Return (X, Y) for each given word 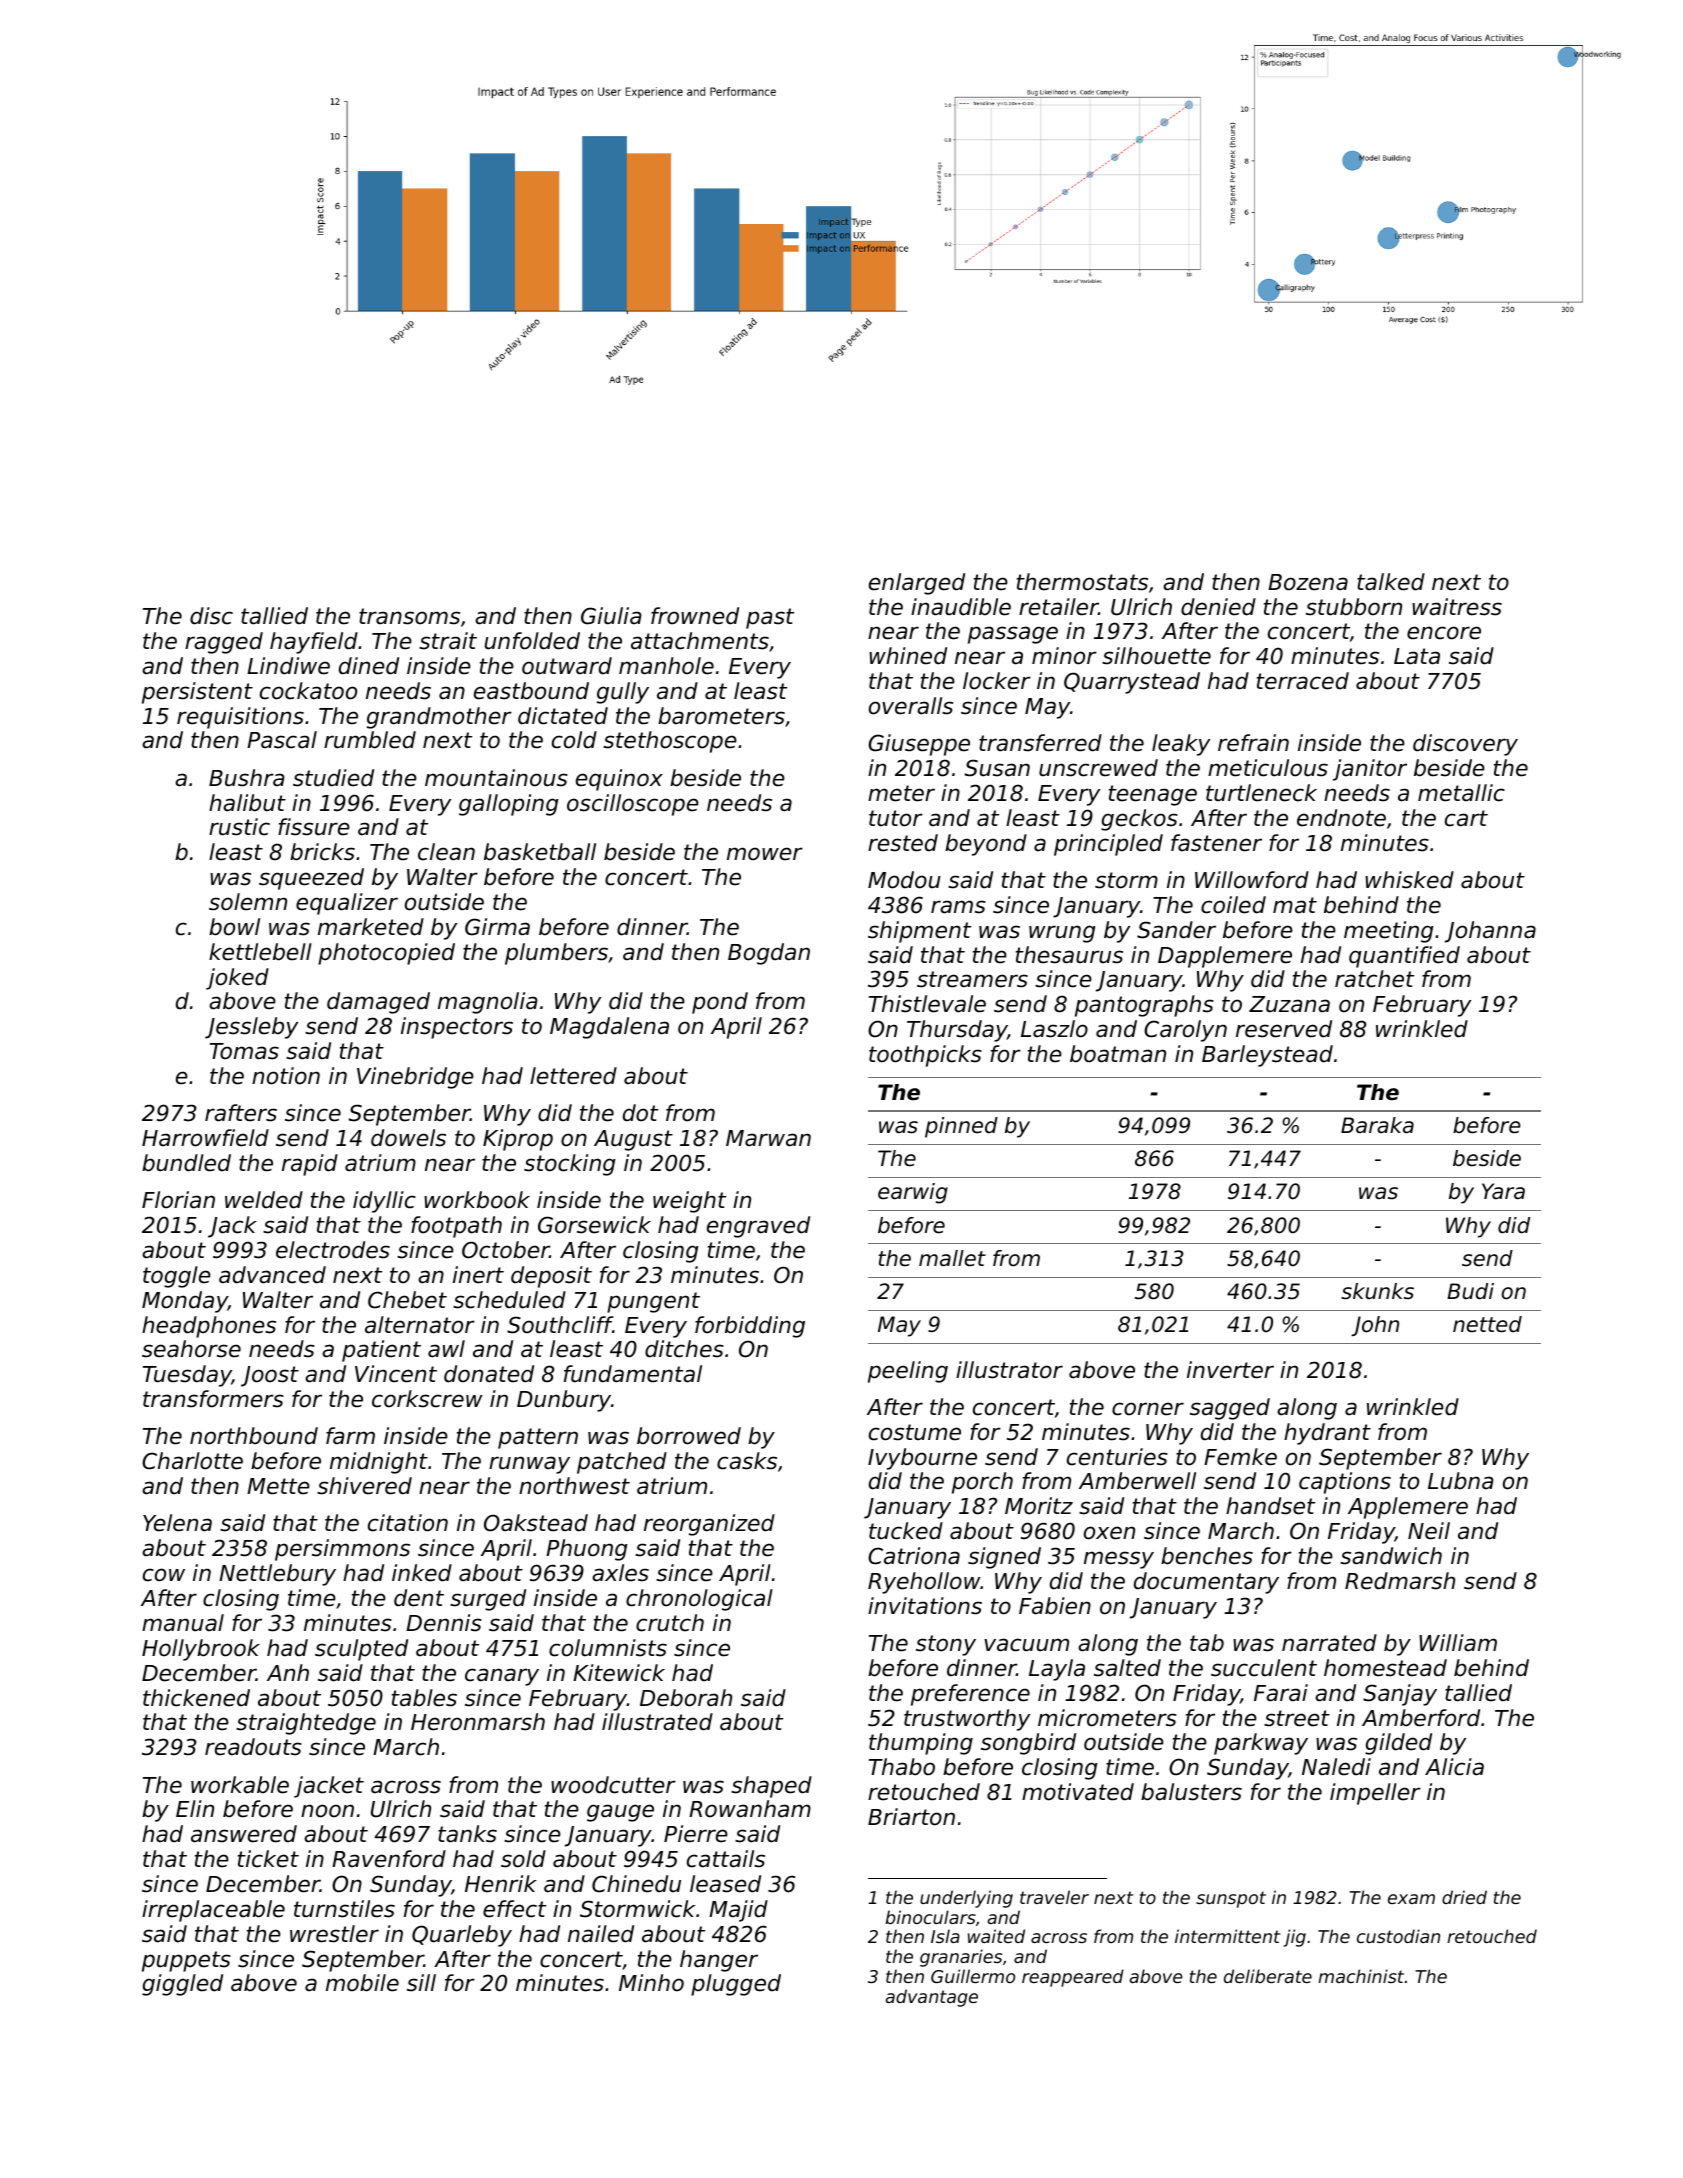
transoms (409, 616)
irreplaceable (213, 1911)
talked (1391, 582)
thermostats (1082, 582)
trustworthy (967, 1720)
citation (408, 1523)
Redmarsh (1400, 1581)
